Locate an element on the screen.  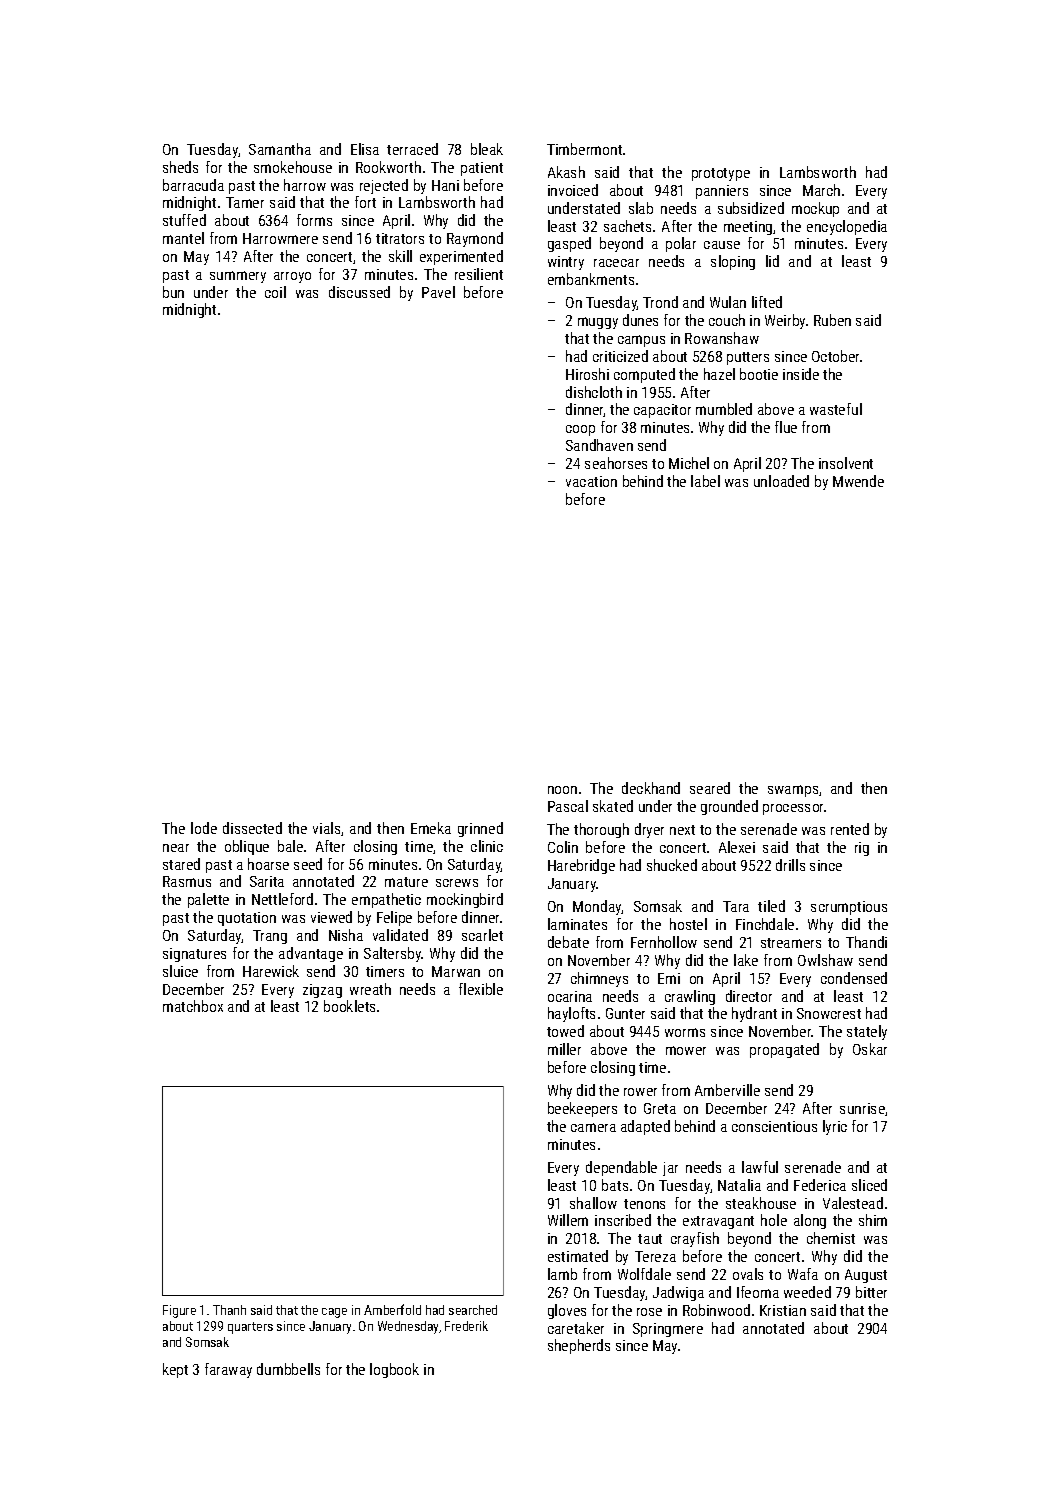
cage is located at coordinates (334, 1313).
